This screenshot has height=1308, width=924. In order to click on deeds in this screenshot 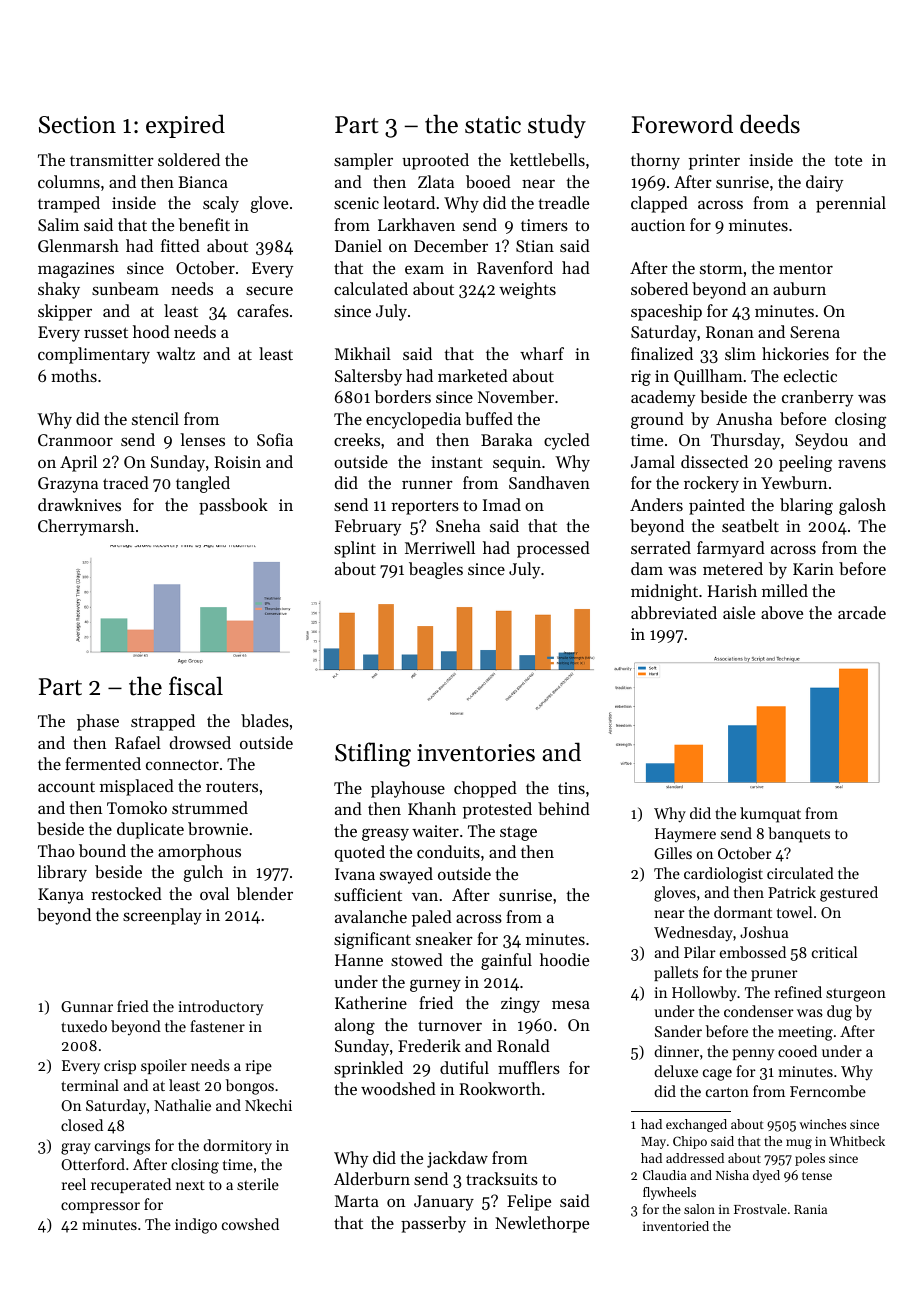, I will do `click(770, 124)`.
